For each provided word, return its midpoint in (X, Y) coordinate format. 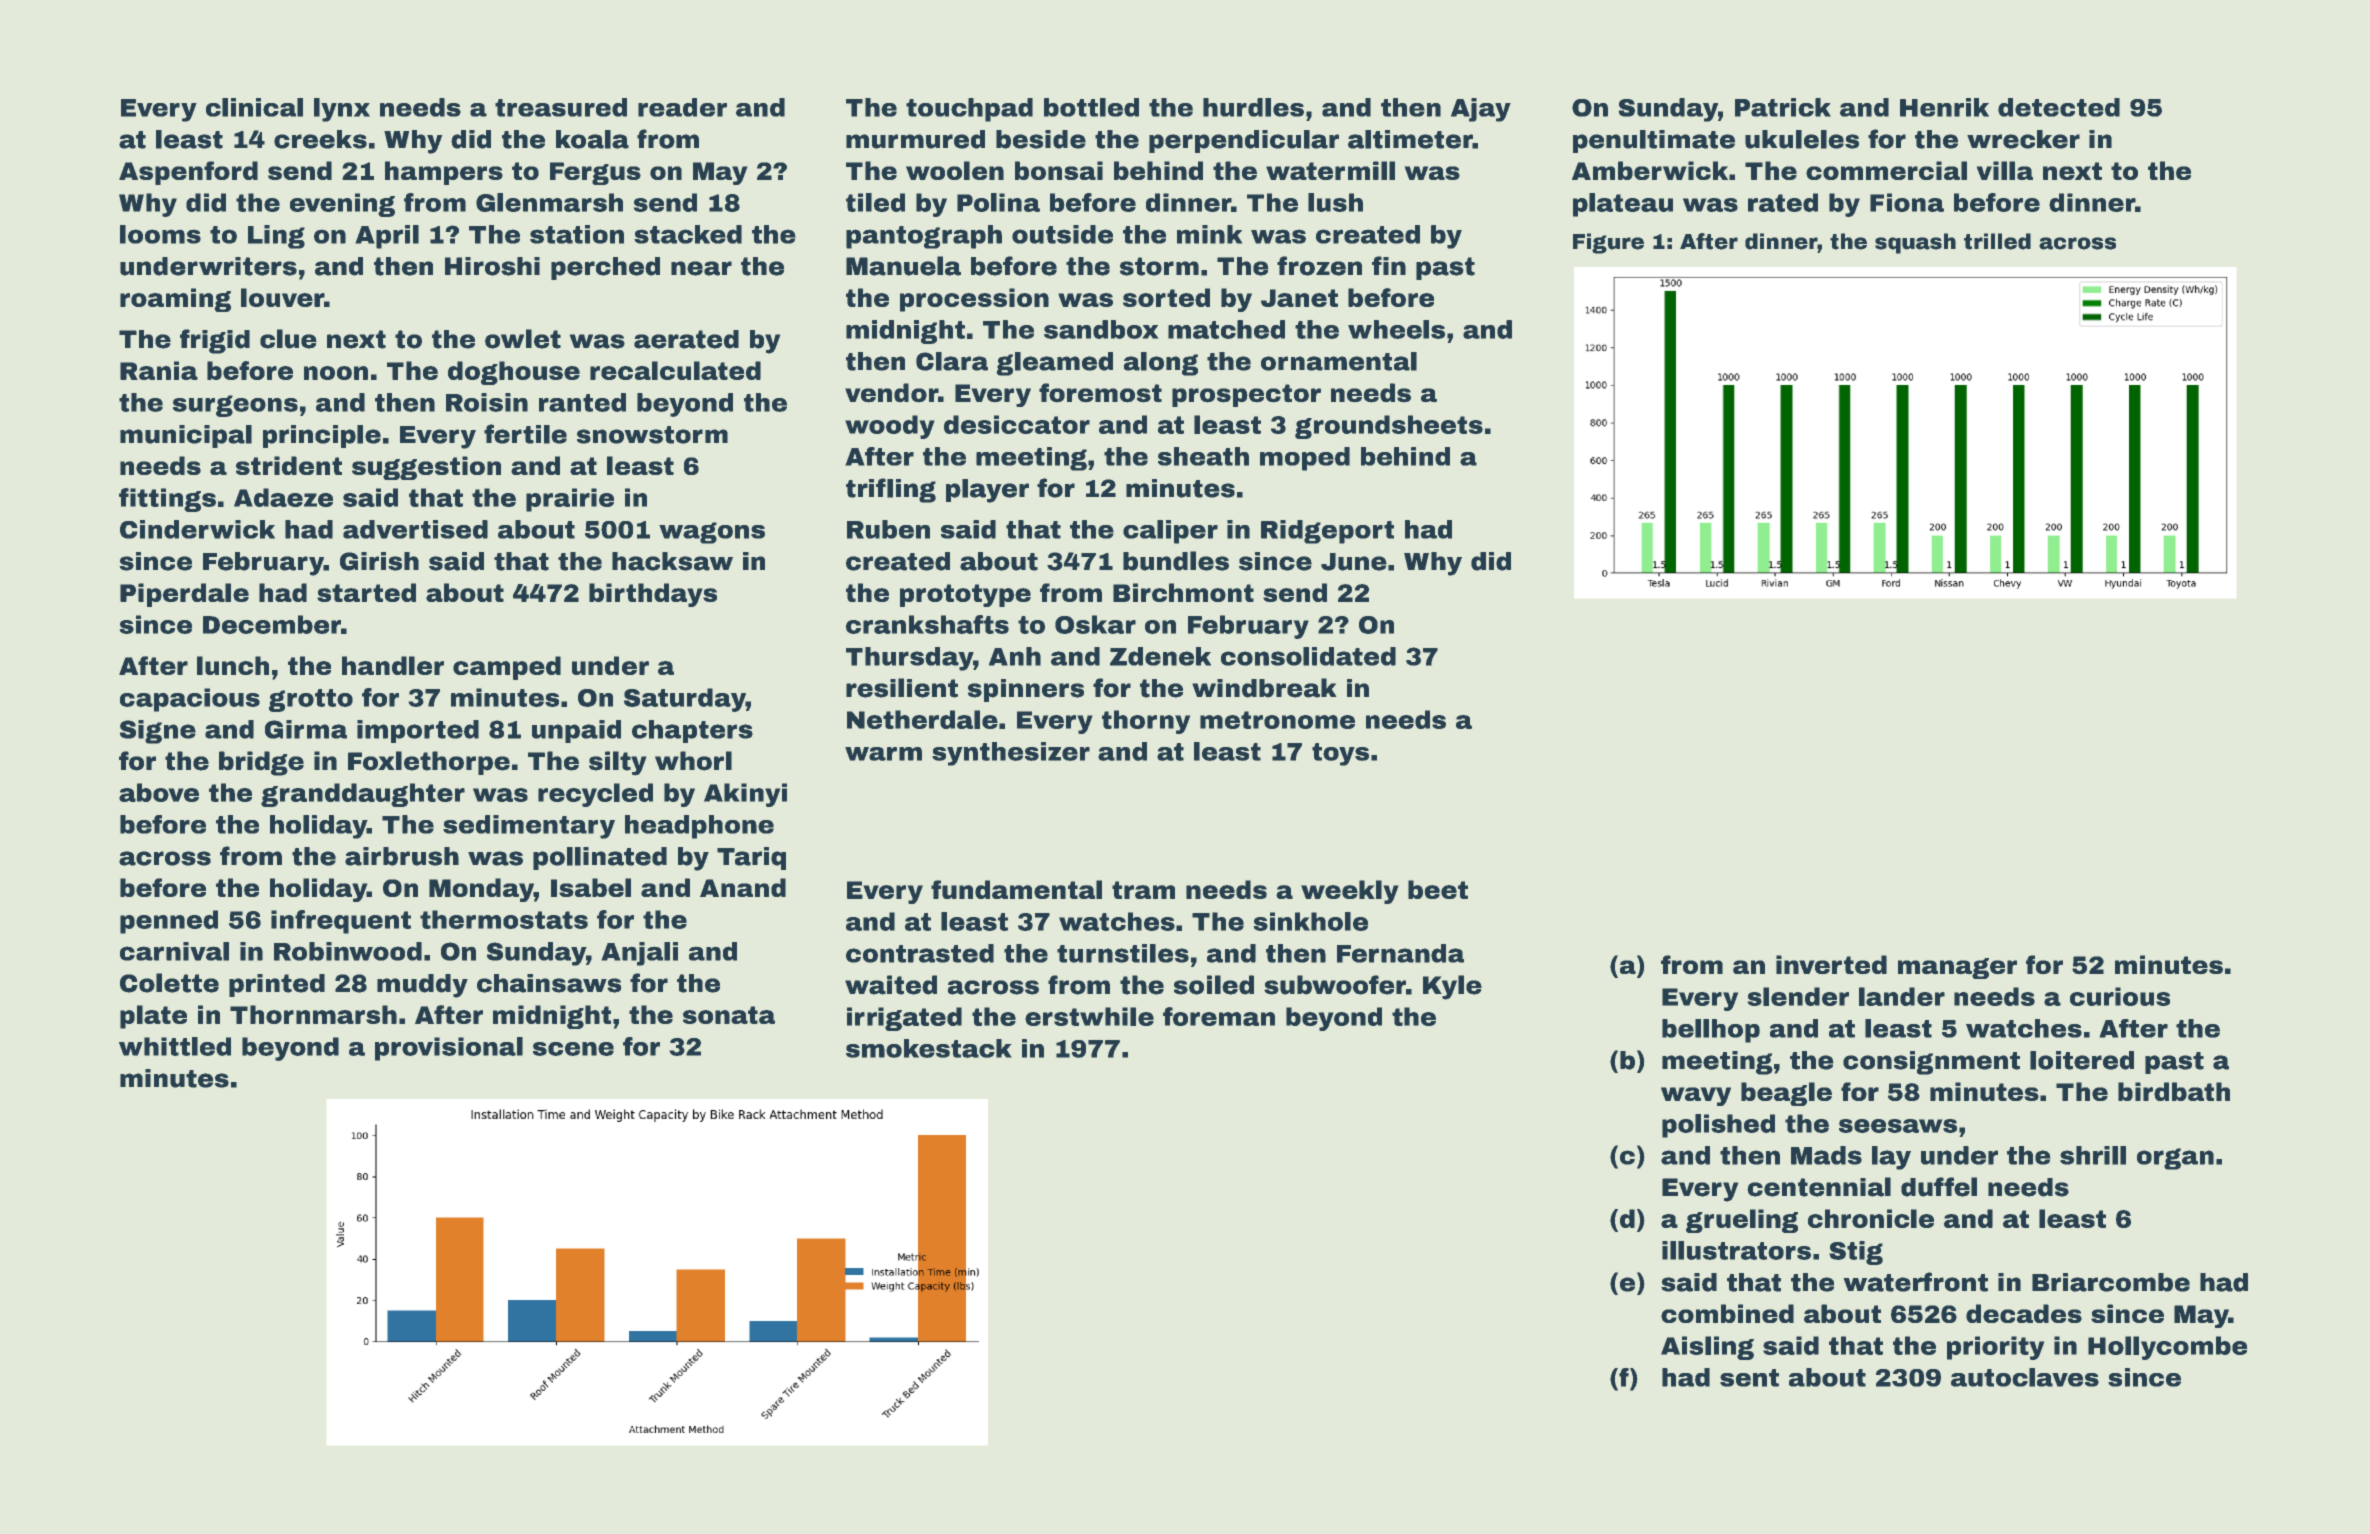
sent (1749, 1378)
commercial (1886, 170)
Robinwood (348, 951)
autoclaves (2025, 1377)
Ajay (1481, 110)
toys (1340, 754)
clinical (254, 107)
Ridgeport (1327, 532)
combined (1727, 1313)
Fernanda (1400, 953)
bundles (1176, 561)
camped (507, 668)
